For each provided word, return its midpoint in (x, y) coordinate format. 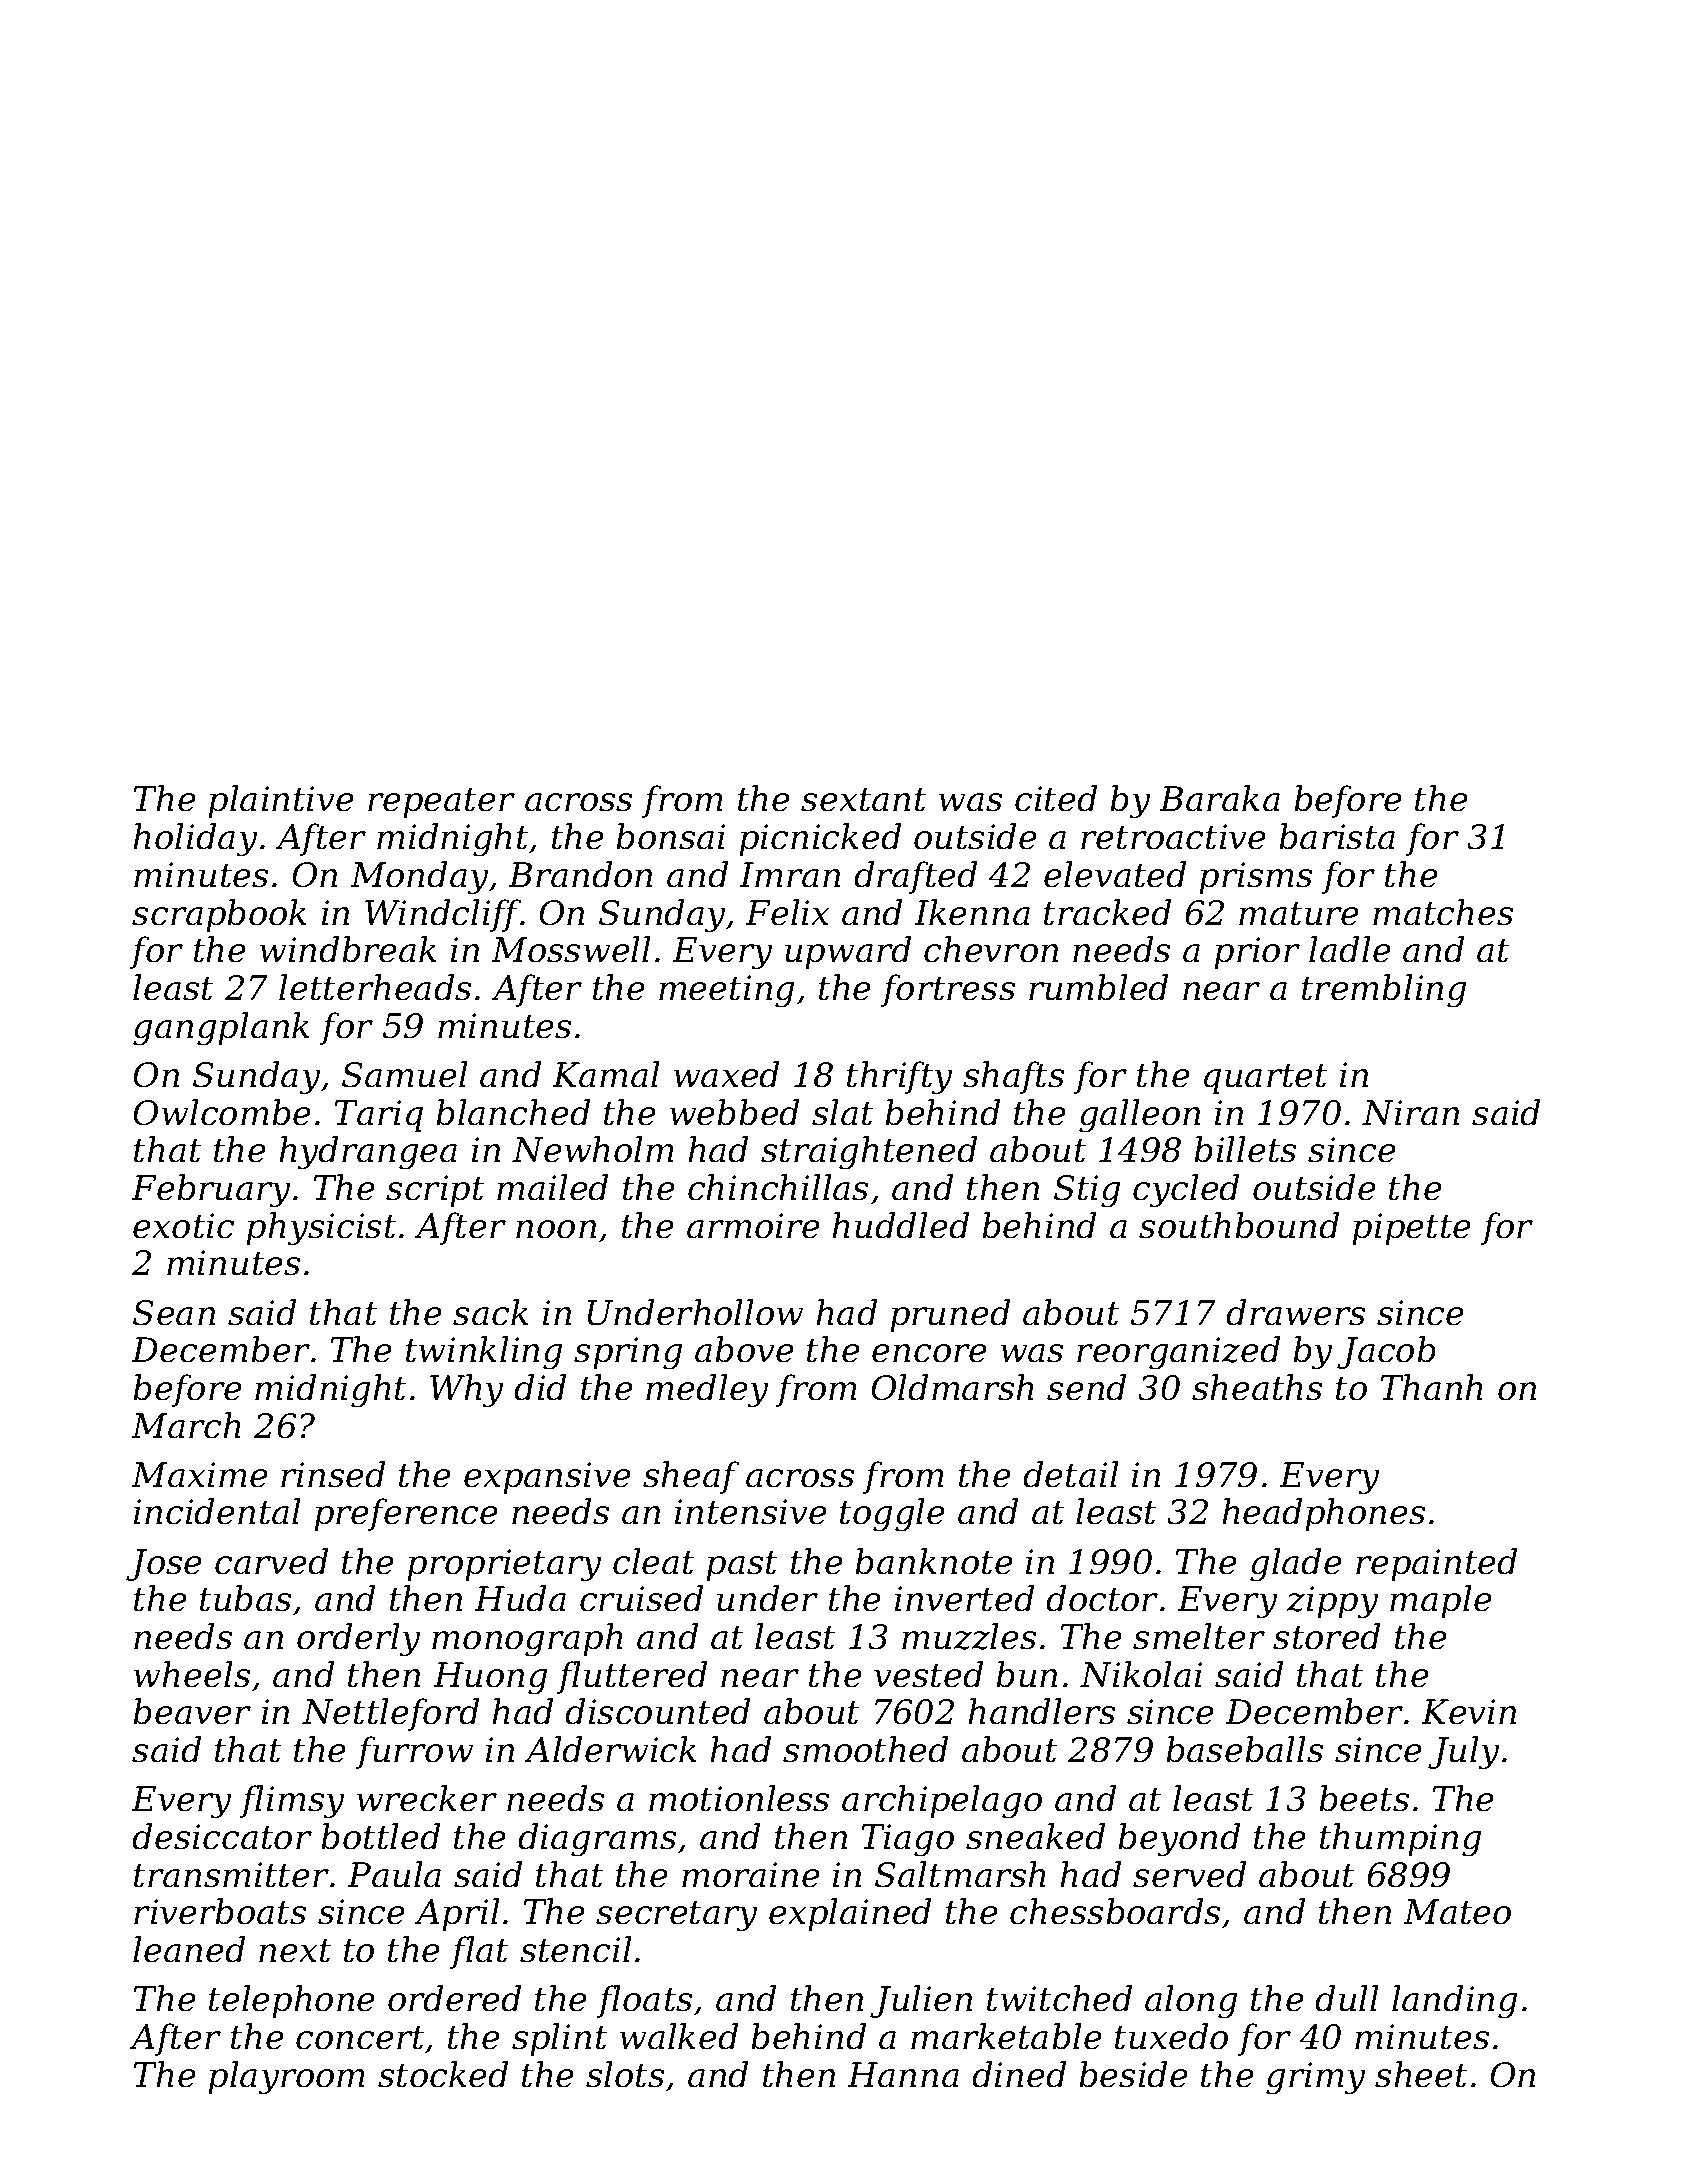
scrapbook (219, 915)
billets (1245, 1149)
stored (1326, 1636)
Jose (164, 1565)
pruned (950, 1315)
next (295, 1951)
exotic (183, 1226)
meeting (726, 991)
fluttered (632, 1677)
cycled (1186, 1191)
